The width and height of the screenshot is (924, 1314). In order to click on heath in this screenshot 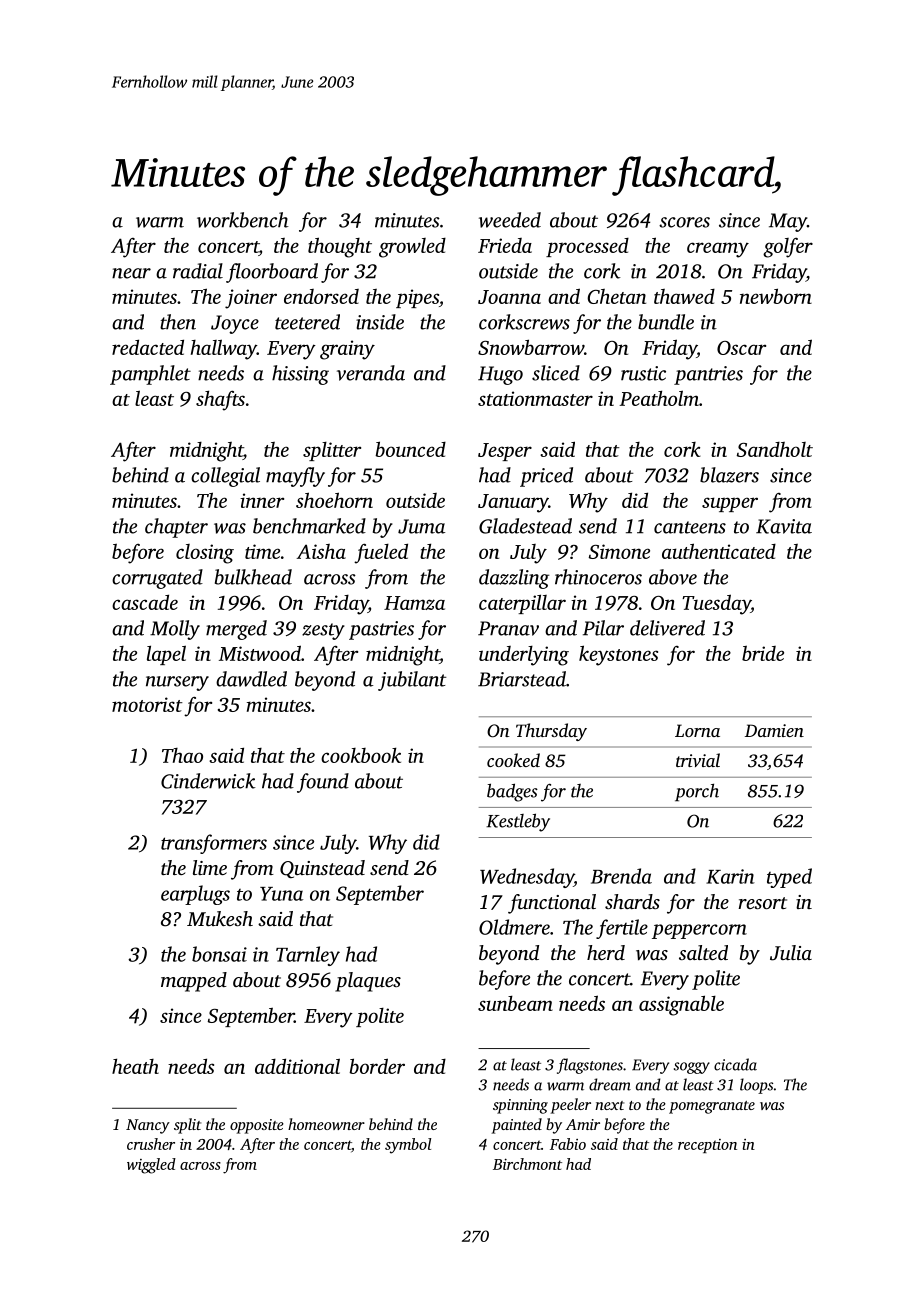, I will do `click(135, 1066)`.
